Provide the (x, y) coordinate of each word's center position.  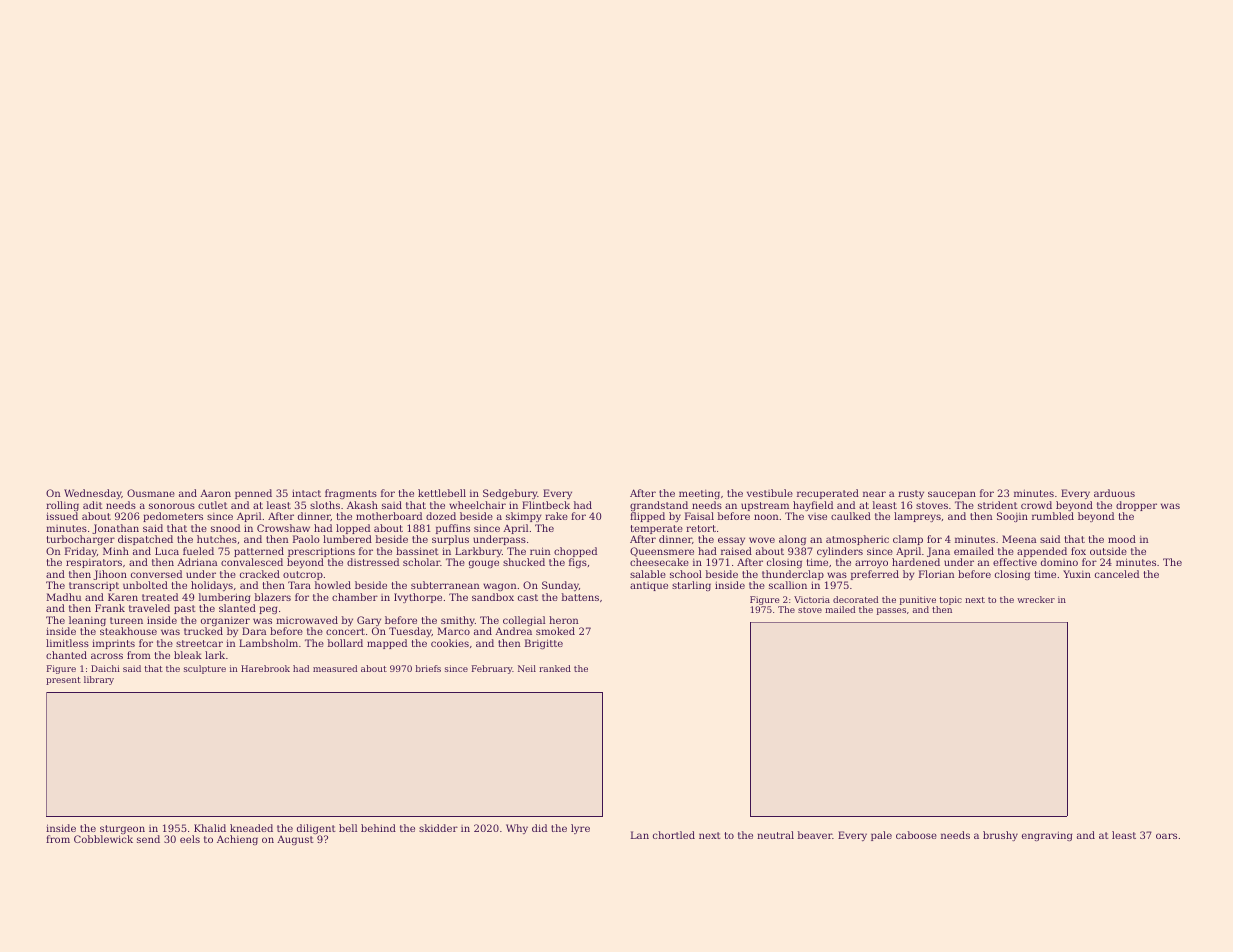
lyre (580, 829)
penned (253, 494)
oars (1166, 836)
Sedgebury (510, 494)
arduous (1114, 493)
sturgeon (122, 829)
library (99, 680)
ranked (555, 668)
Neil (527, 668)
